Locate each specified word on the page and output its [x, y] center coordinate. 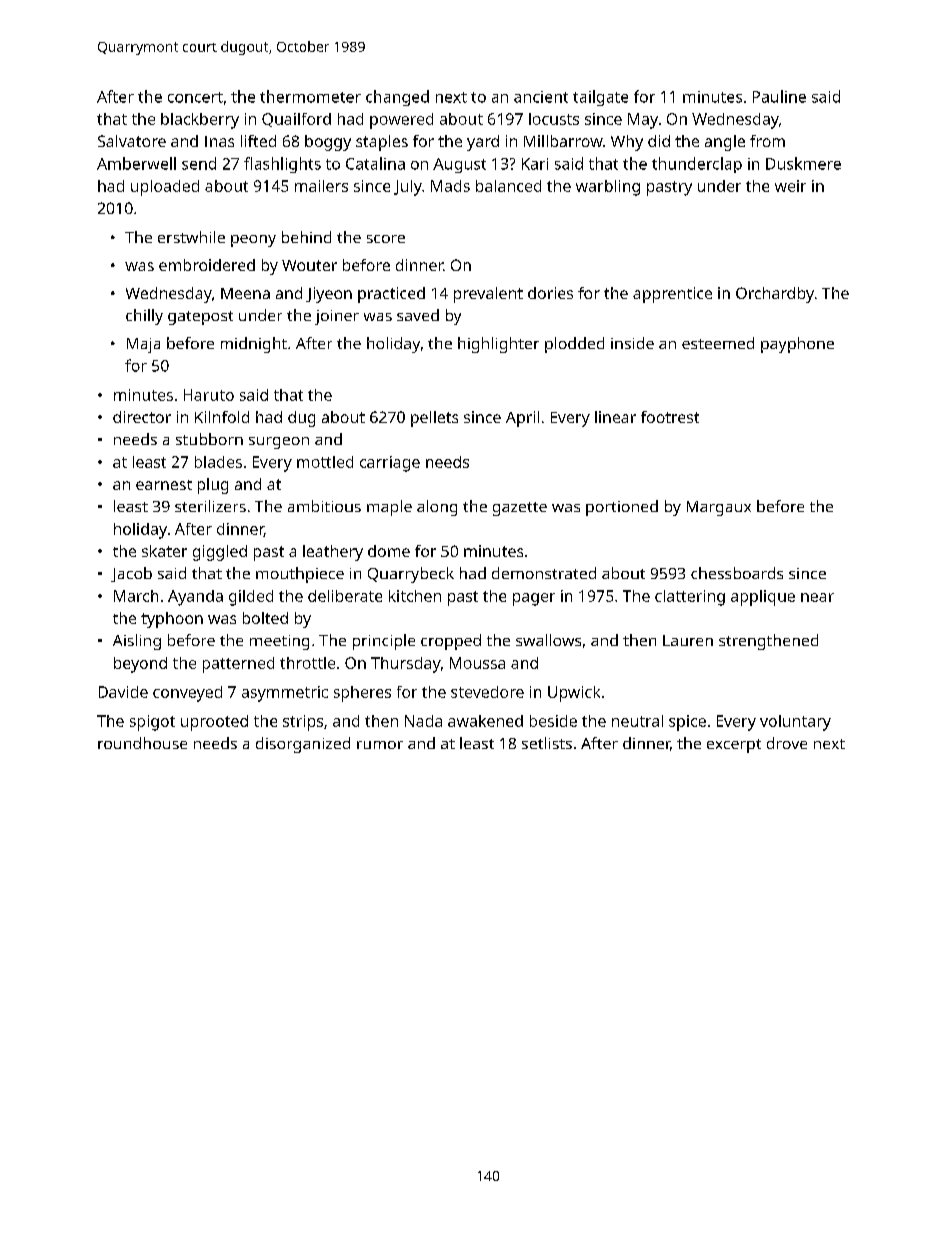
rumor [380, 745]
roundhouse [142, 743]
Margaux [719, 508]
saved [418, 315]
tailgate [600, 98]
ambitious [324, 506]
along [437, 508]
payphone [797, 345]
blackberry [200, 121]
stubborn [209, 439]
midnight [254, 345]
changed [397, 98]
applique [763, 598]
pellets [434, 419]
